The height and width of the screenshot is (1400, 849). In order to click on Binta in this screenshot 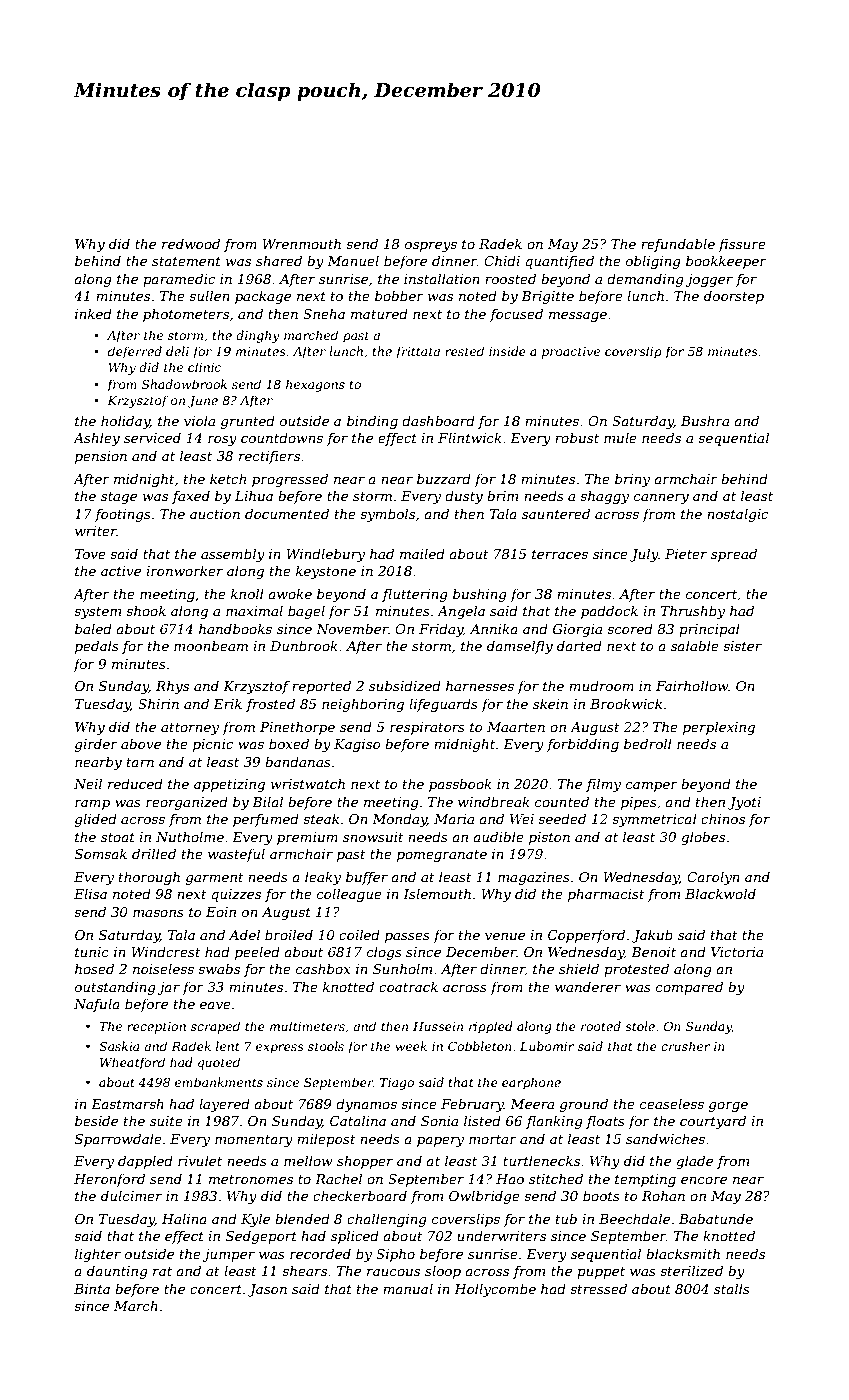, I will do `click(92, 1289)`.
